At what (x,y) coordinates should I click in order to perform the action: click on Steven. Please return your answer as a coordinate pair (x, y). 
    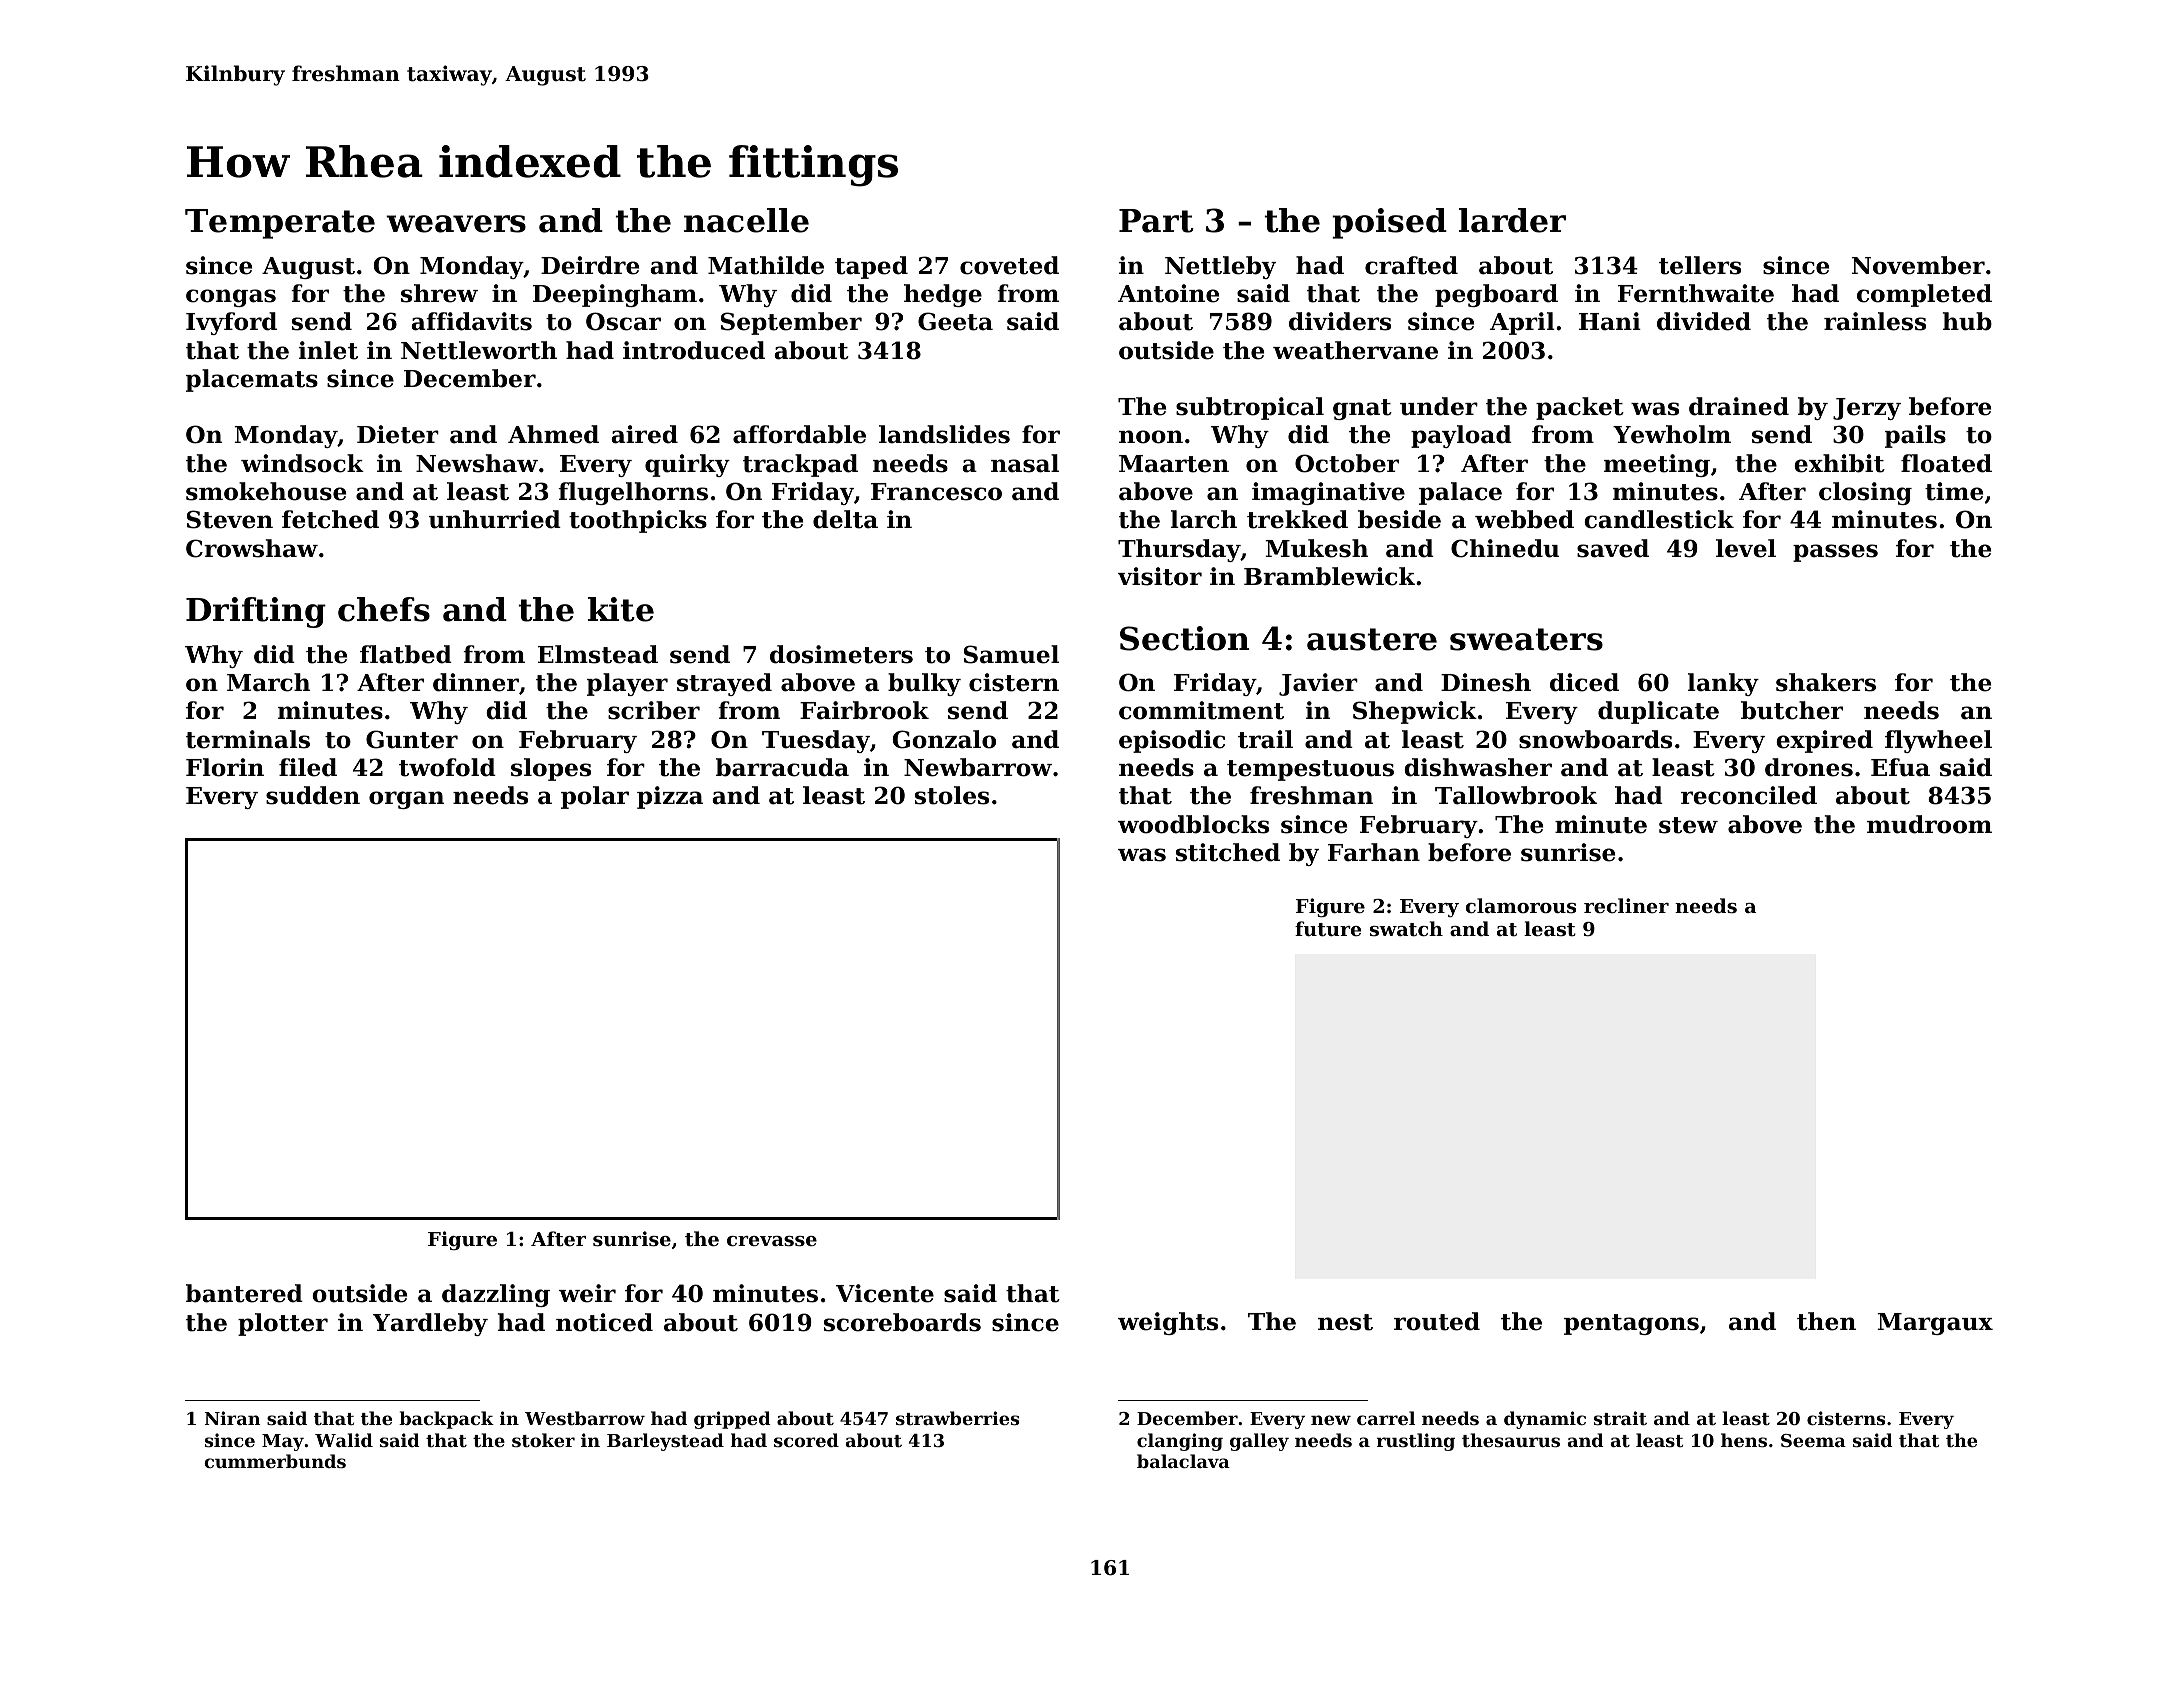
    Looking at the image, I should click on (230, 519).
